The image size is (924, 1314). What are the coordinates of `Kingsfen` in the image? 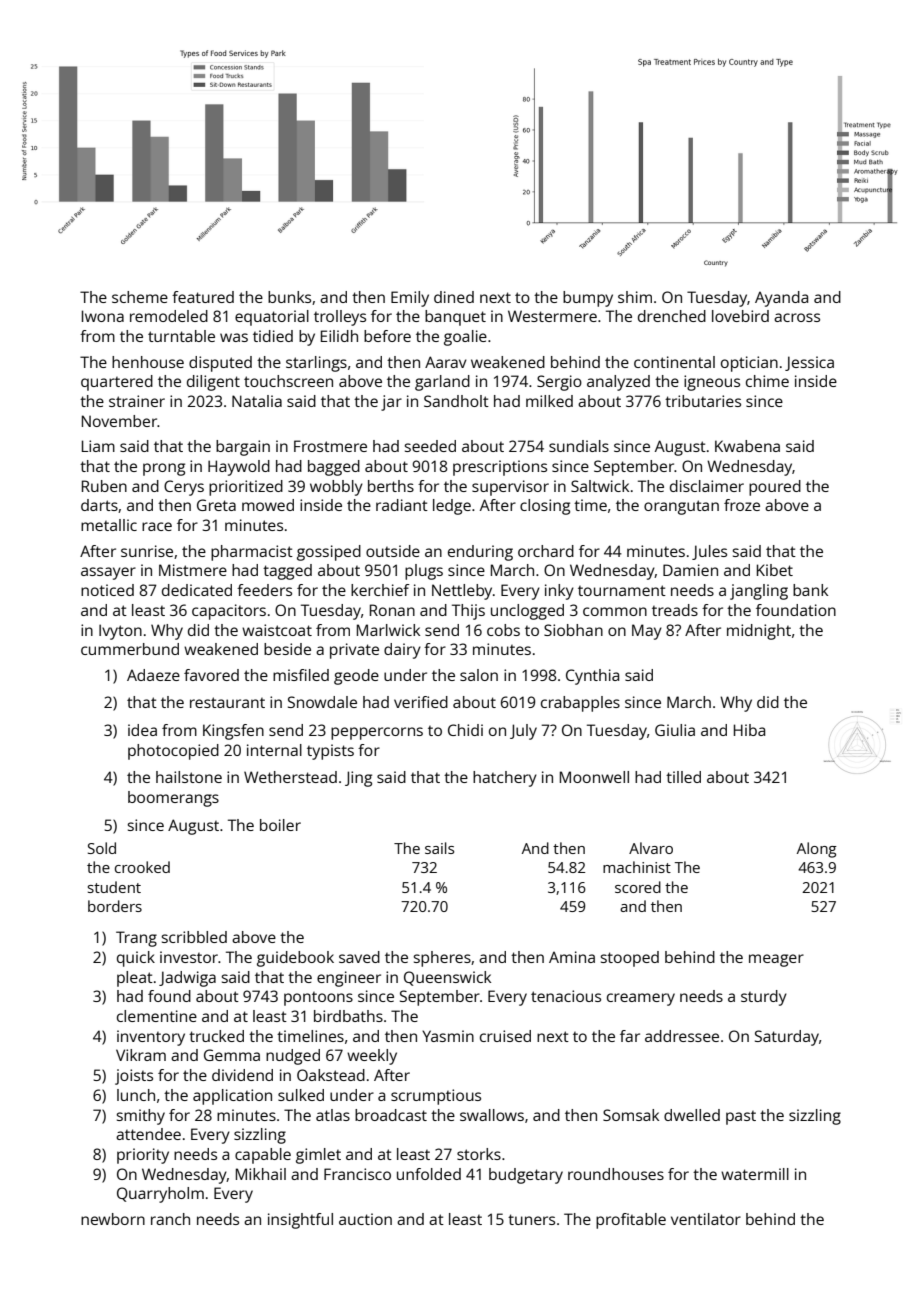 It's located at (233, 732).
